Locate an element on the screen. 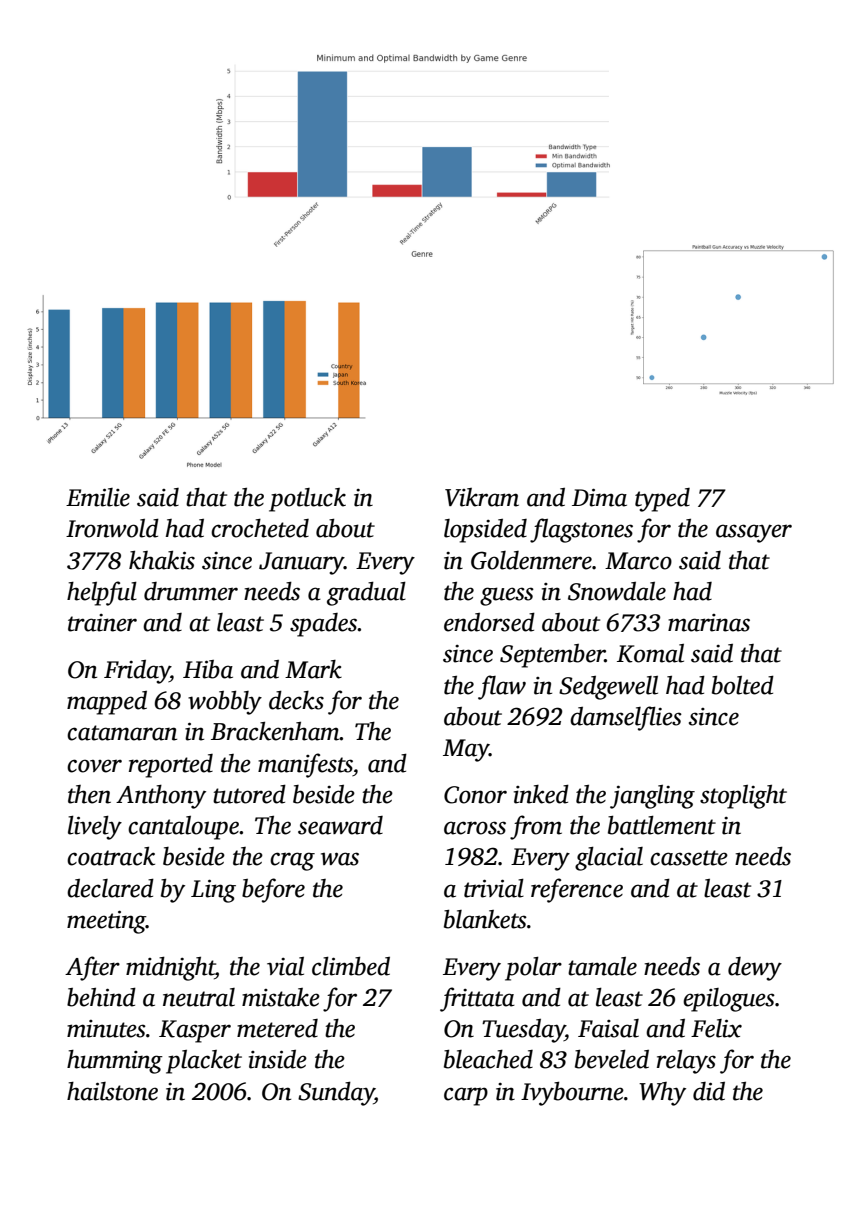  behind is located at coordinates (101, 997).
